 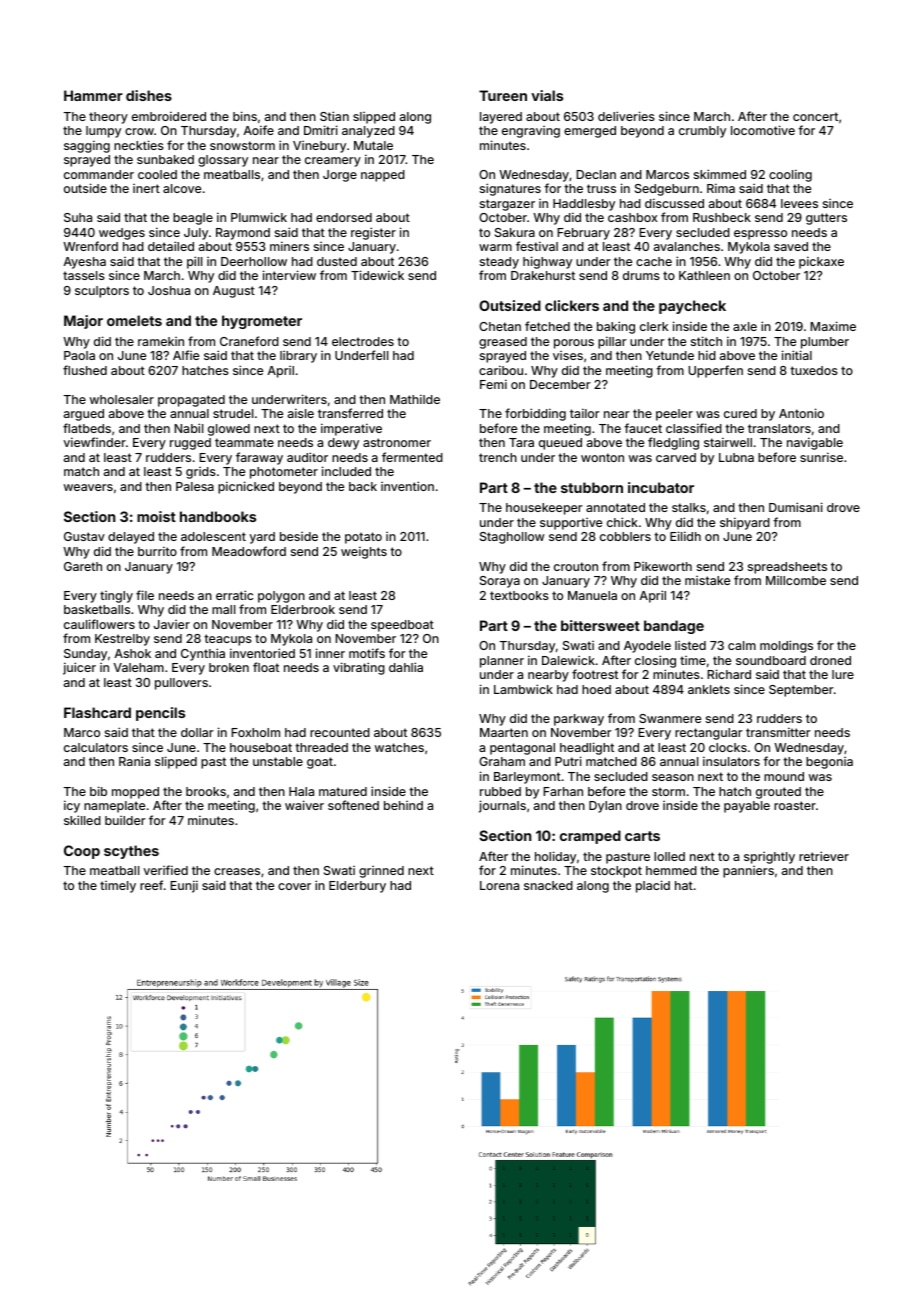 I want to click on forbidding, so click(x=535, y=414).
